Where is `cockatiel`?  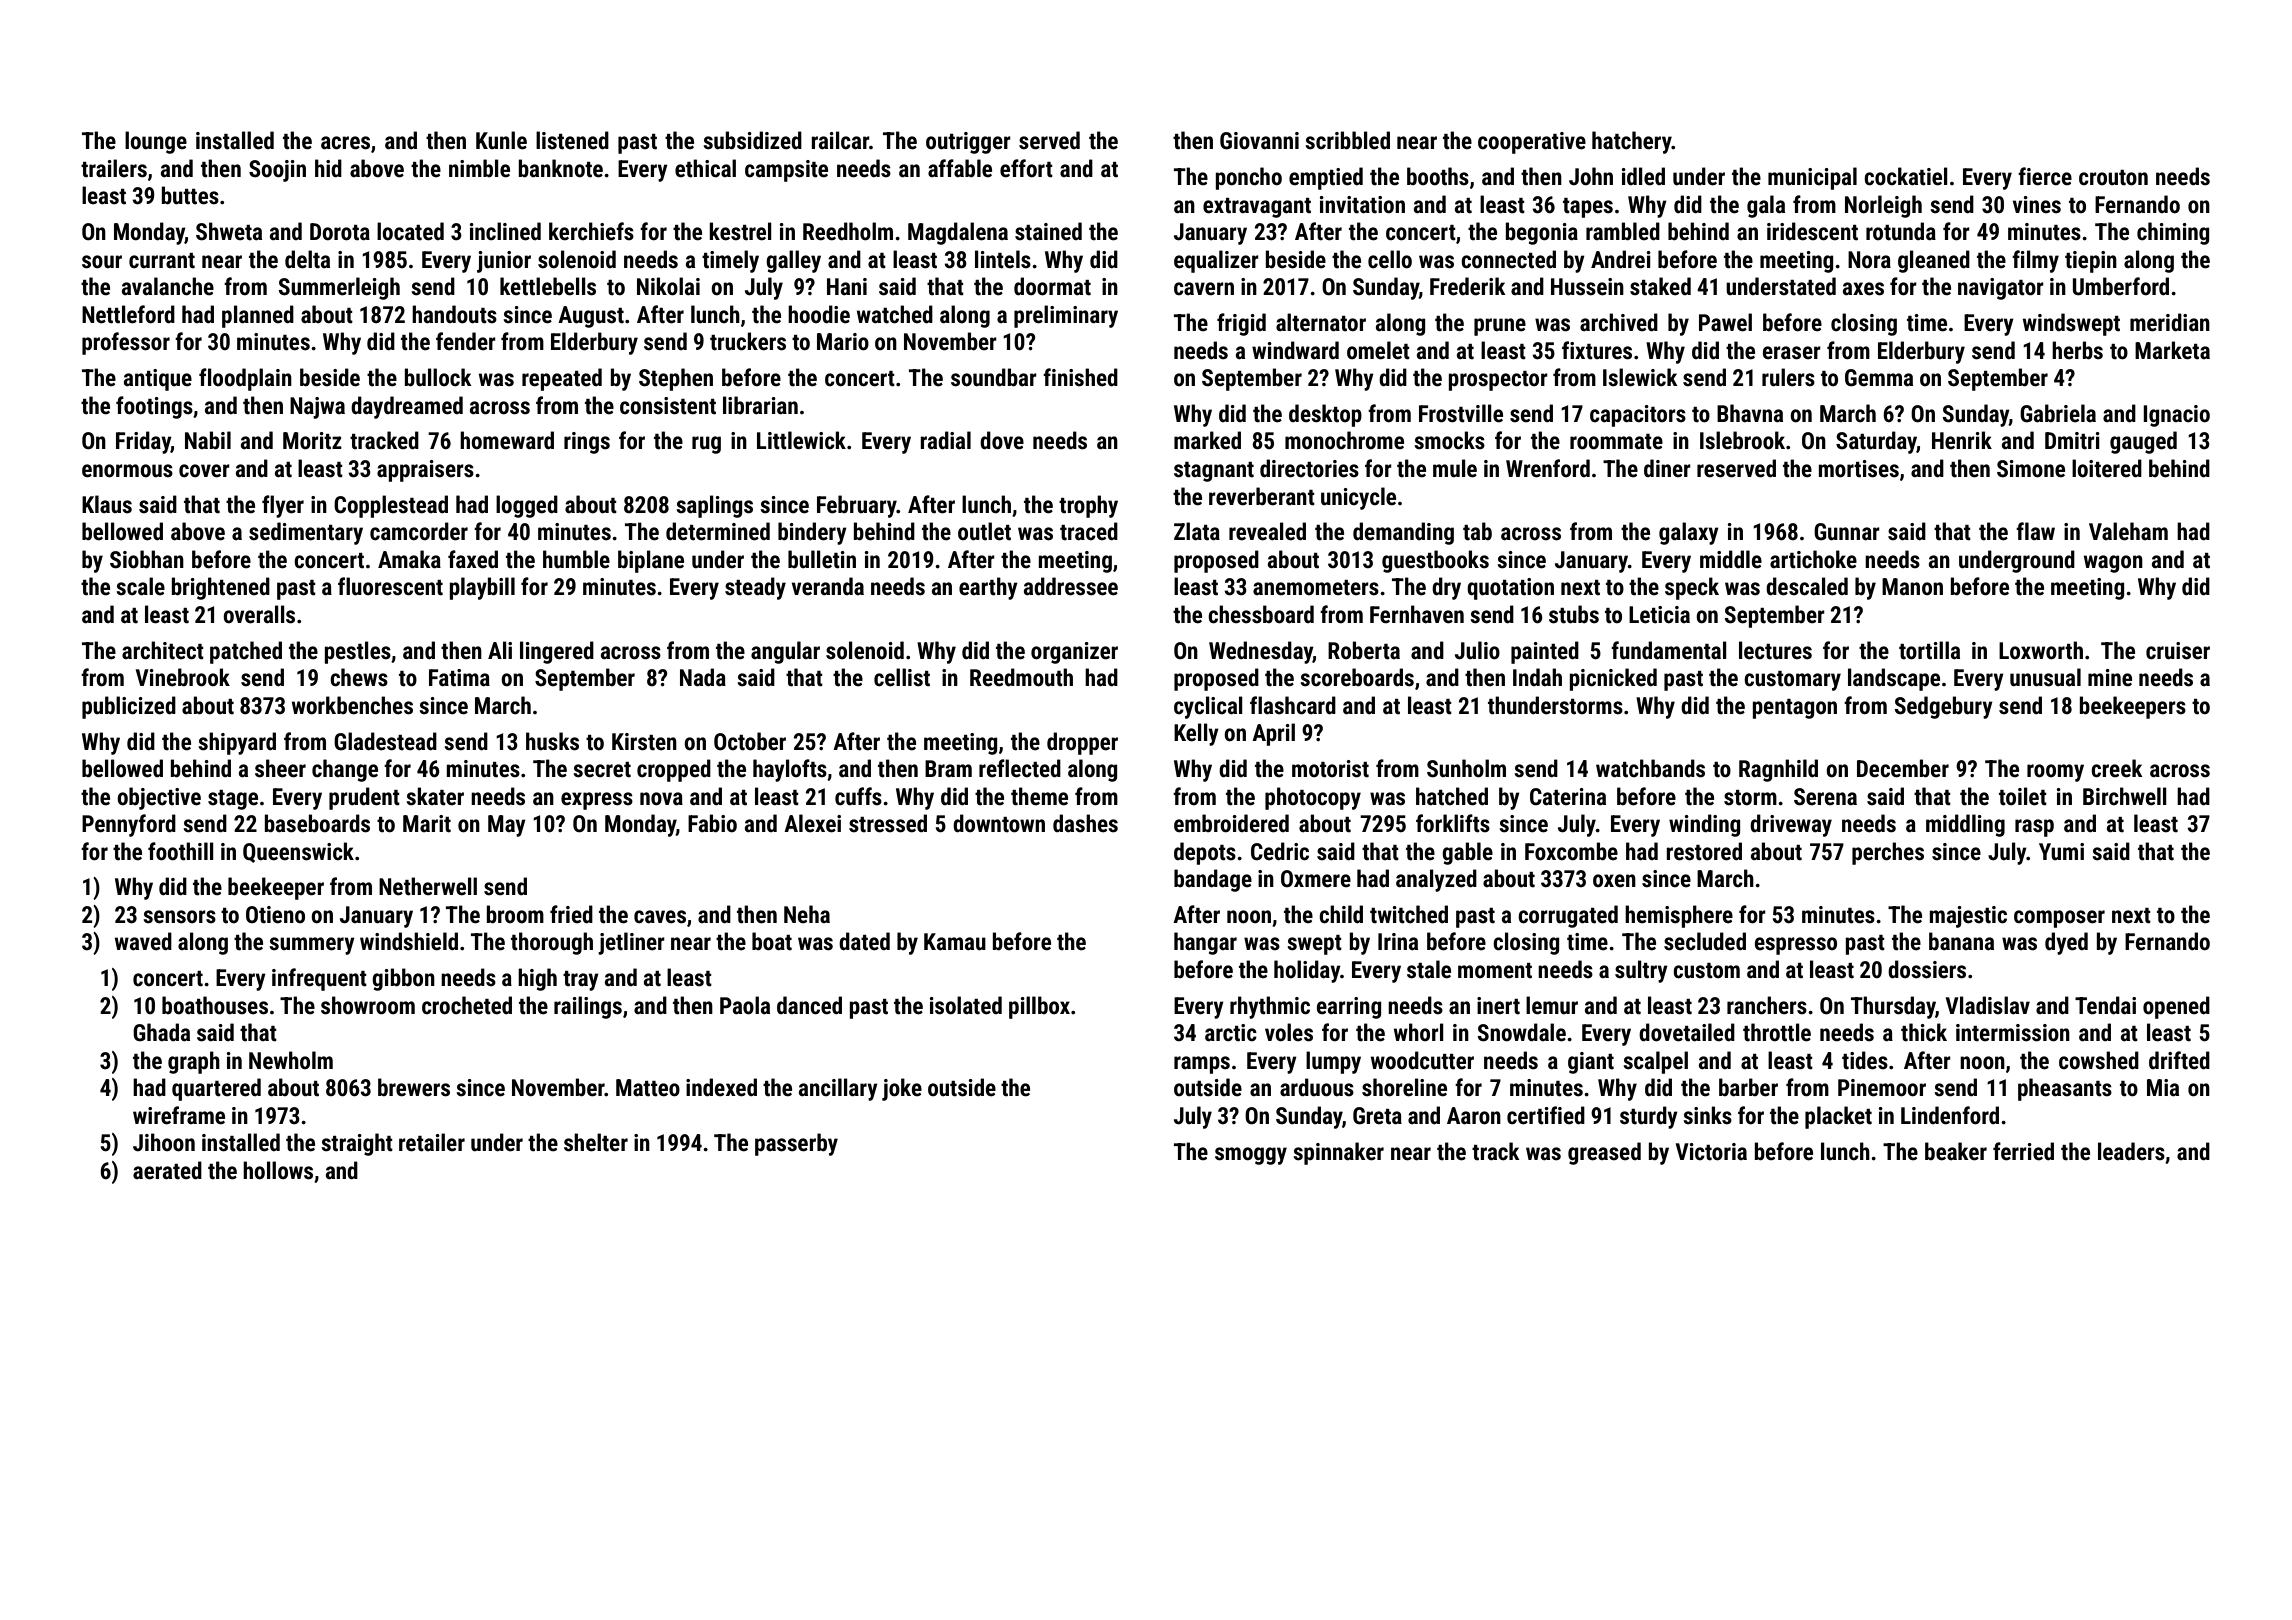 cockatiel is located at coordinates (1906, 176).
